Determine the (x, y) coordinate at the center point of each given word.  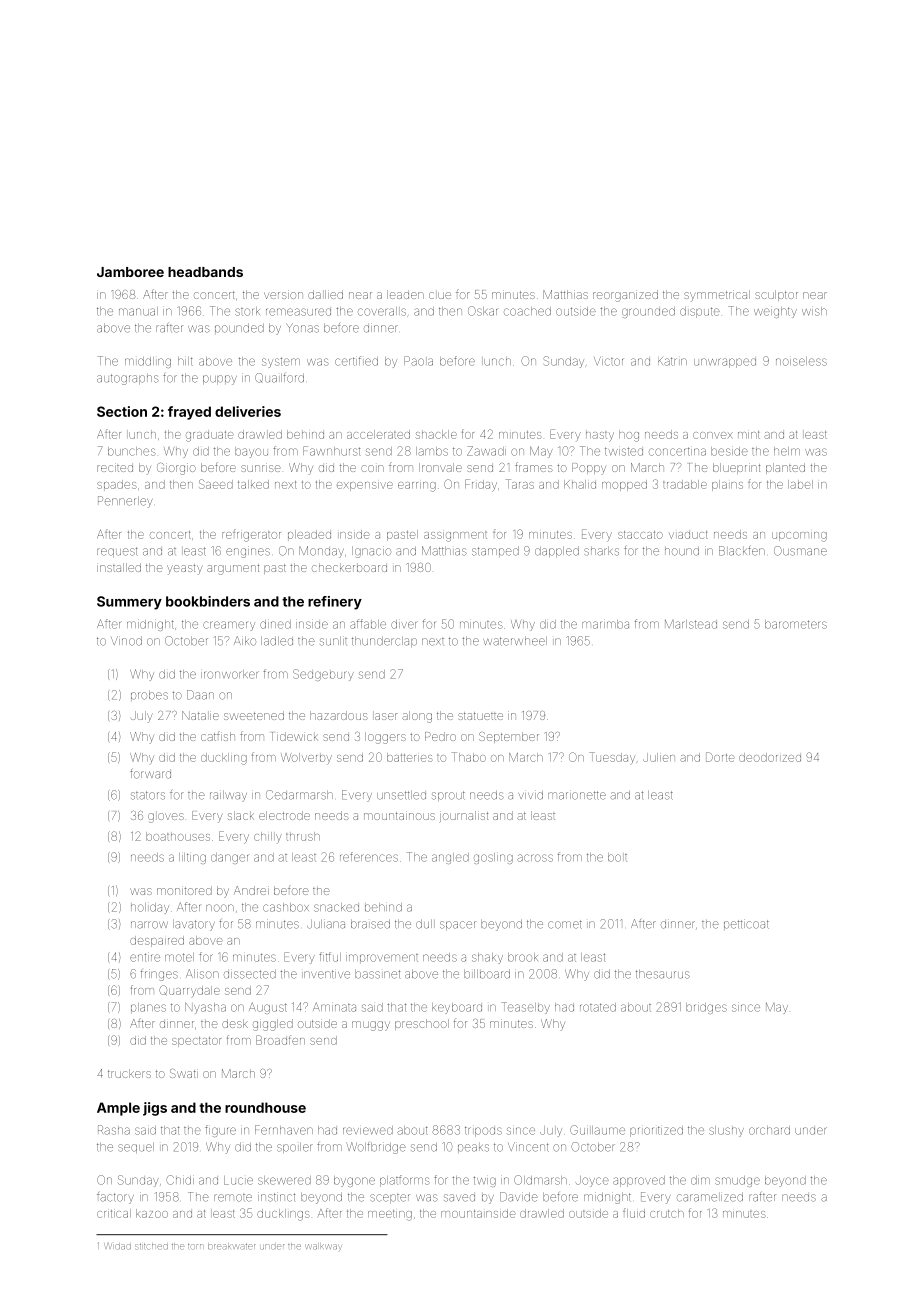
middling (148, 362)
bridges (706, 1008)
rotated (598, 1007)
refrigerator (251, 535)
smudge (737, 1181)
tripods (483, 1131)
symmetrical (717, 296)
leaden (405, 294)
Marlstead (691, 624)
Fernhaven (284, 1130)
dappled (557, 552)
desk (235, 1023)
